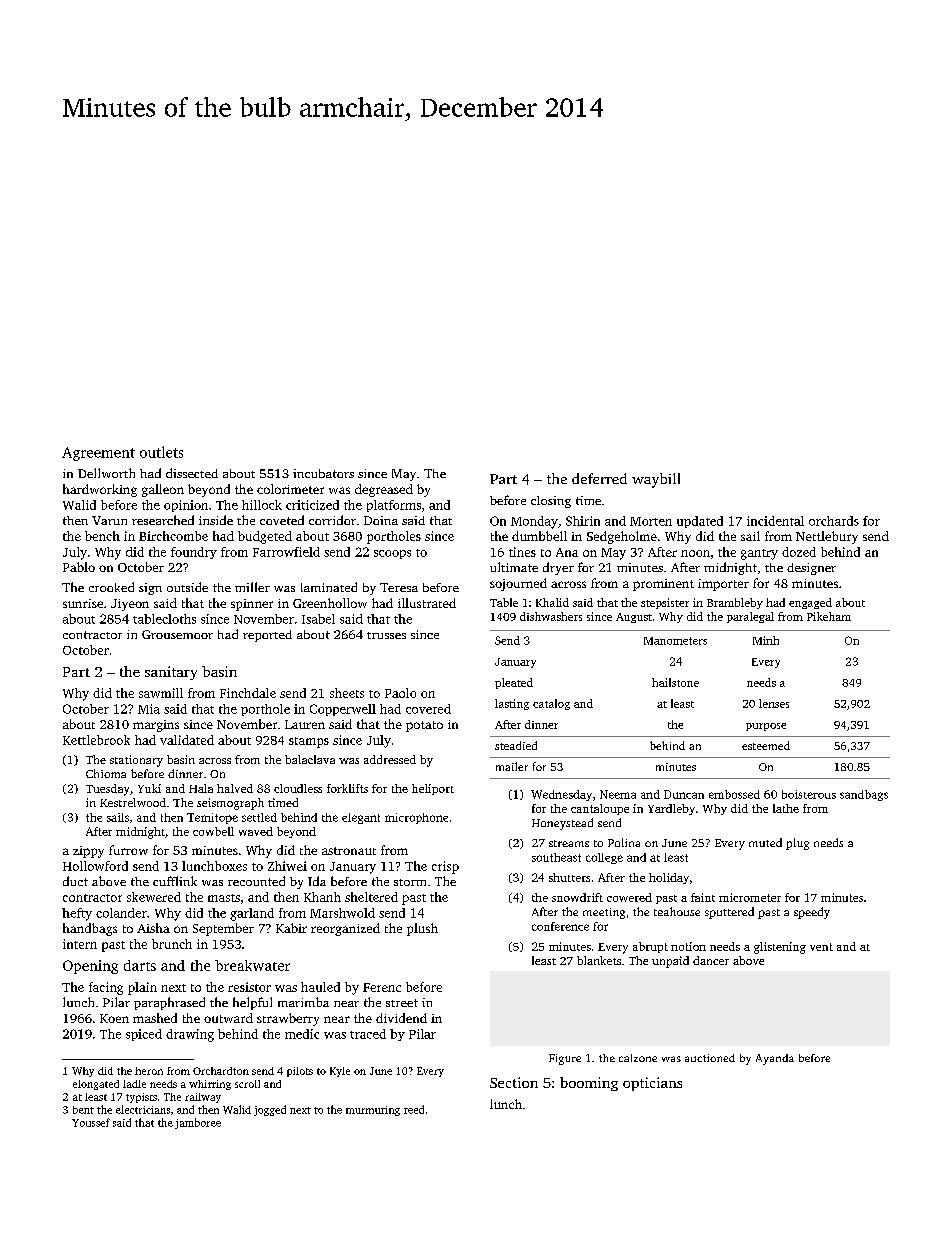  I want to click on cowered, so click(629, 897).
